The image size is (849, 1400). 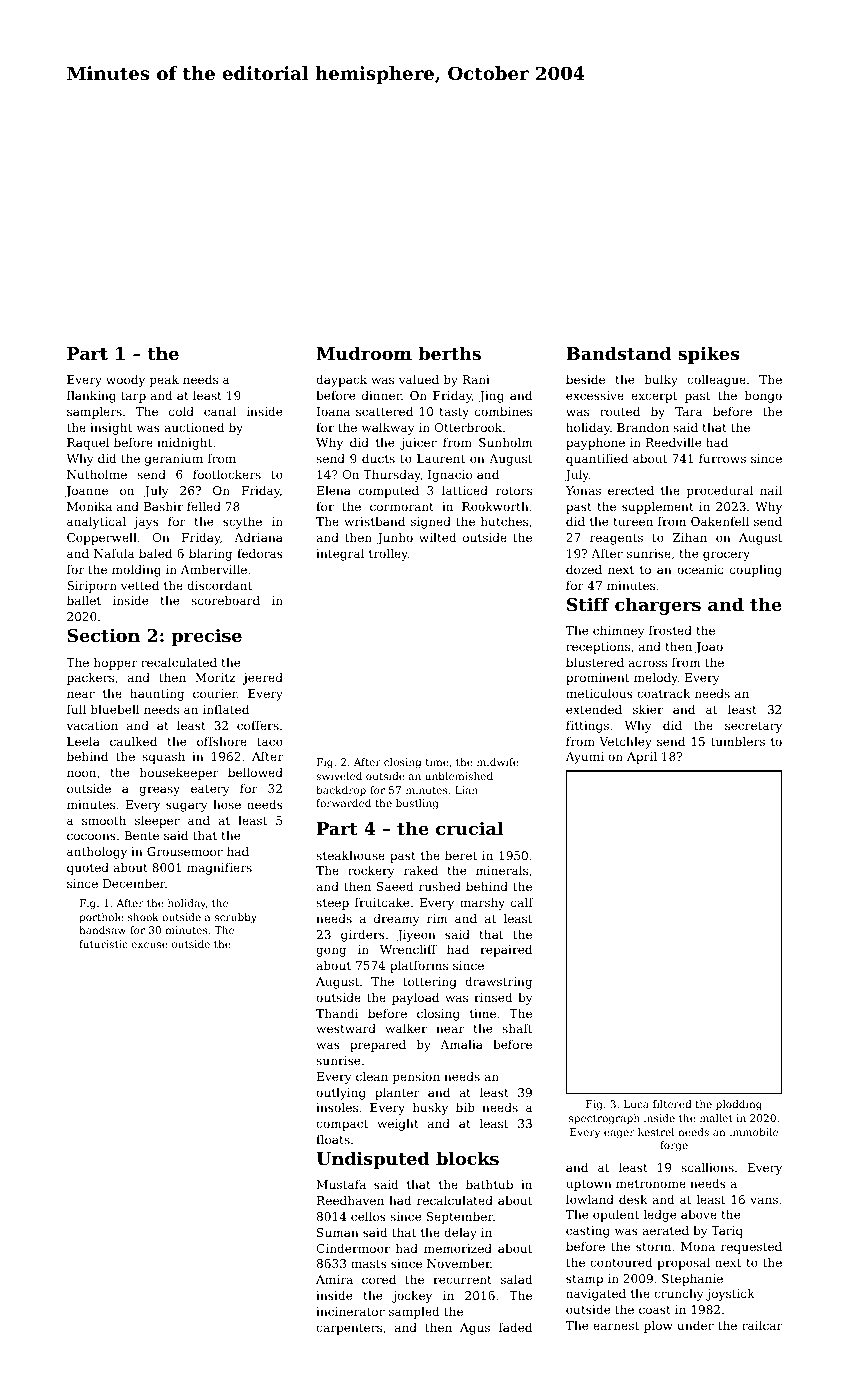 I want to click on magnifiers, so click(x=219, y=869).
